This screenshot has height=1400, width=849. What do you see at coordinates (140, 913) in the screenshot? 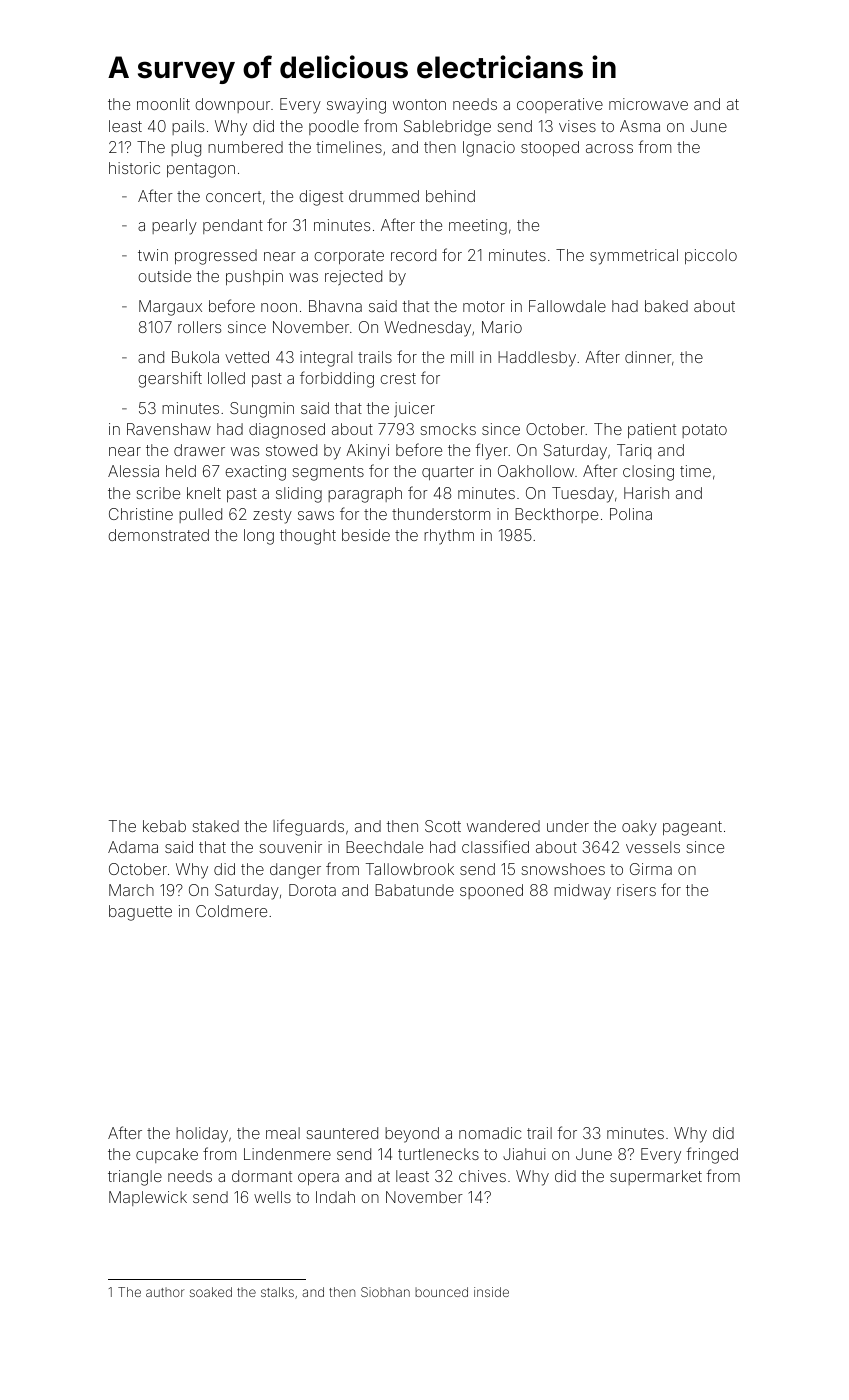
I see `baguette` at bounding box center [140, 913].
